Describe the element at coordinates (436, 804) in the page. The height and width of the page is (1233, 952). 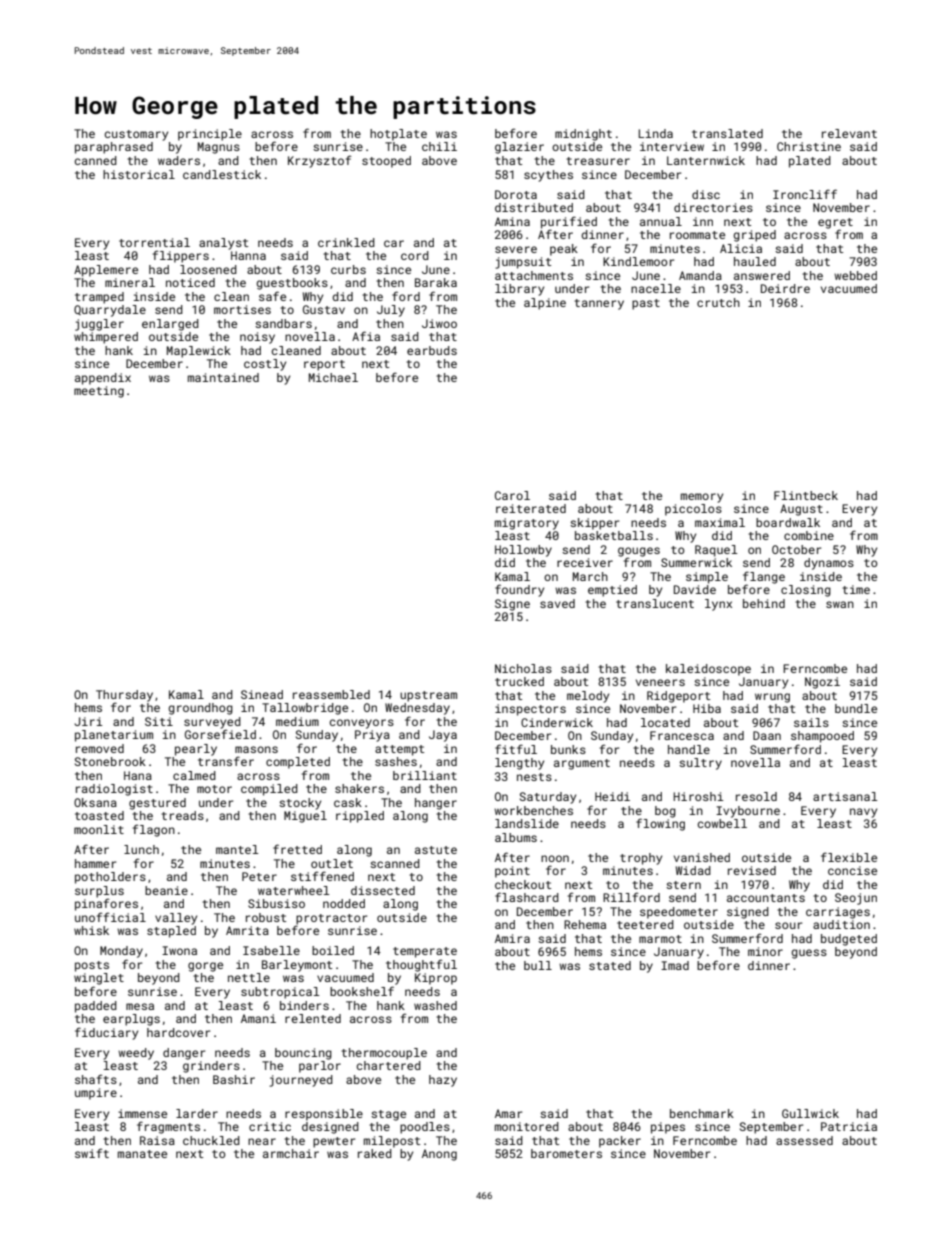
I see `hanger` at that location.
